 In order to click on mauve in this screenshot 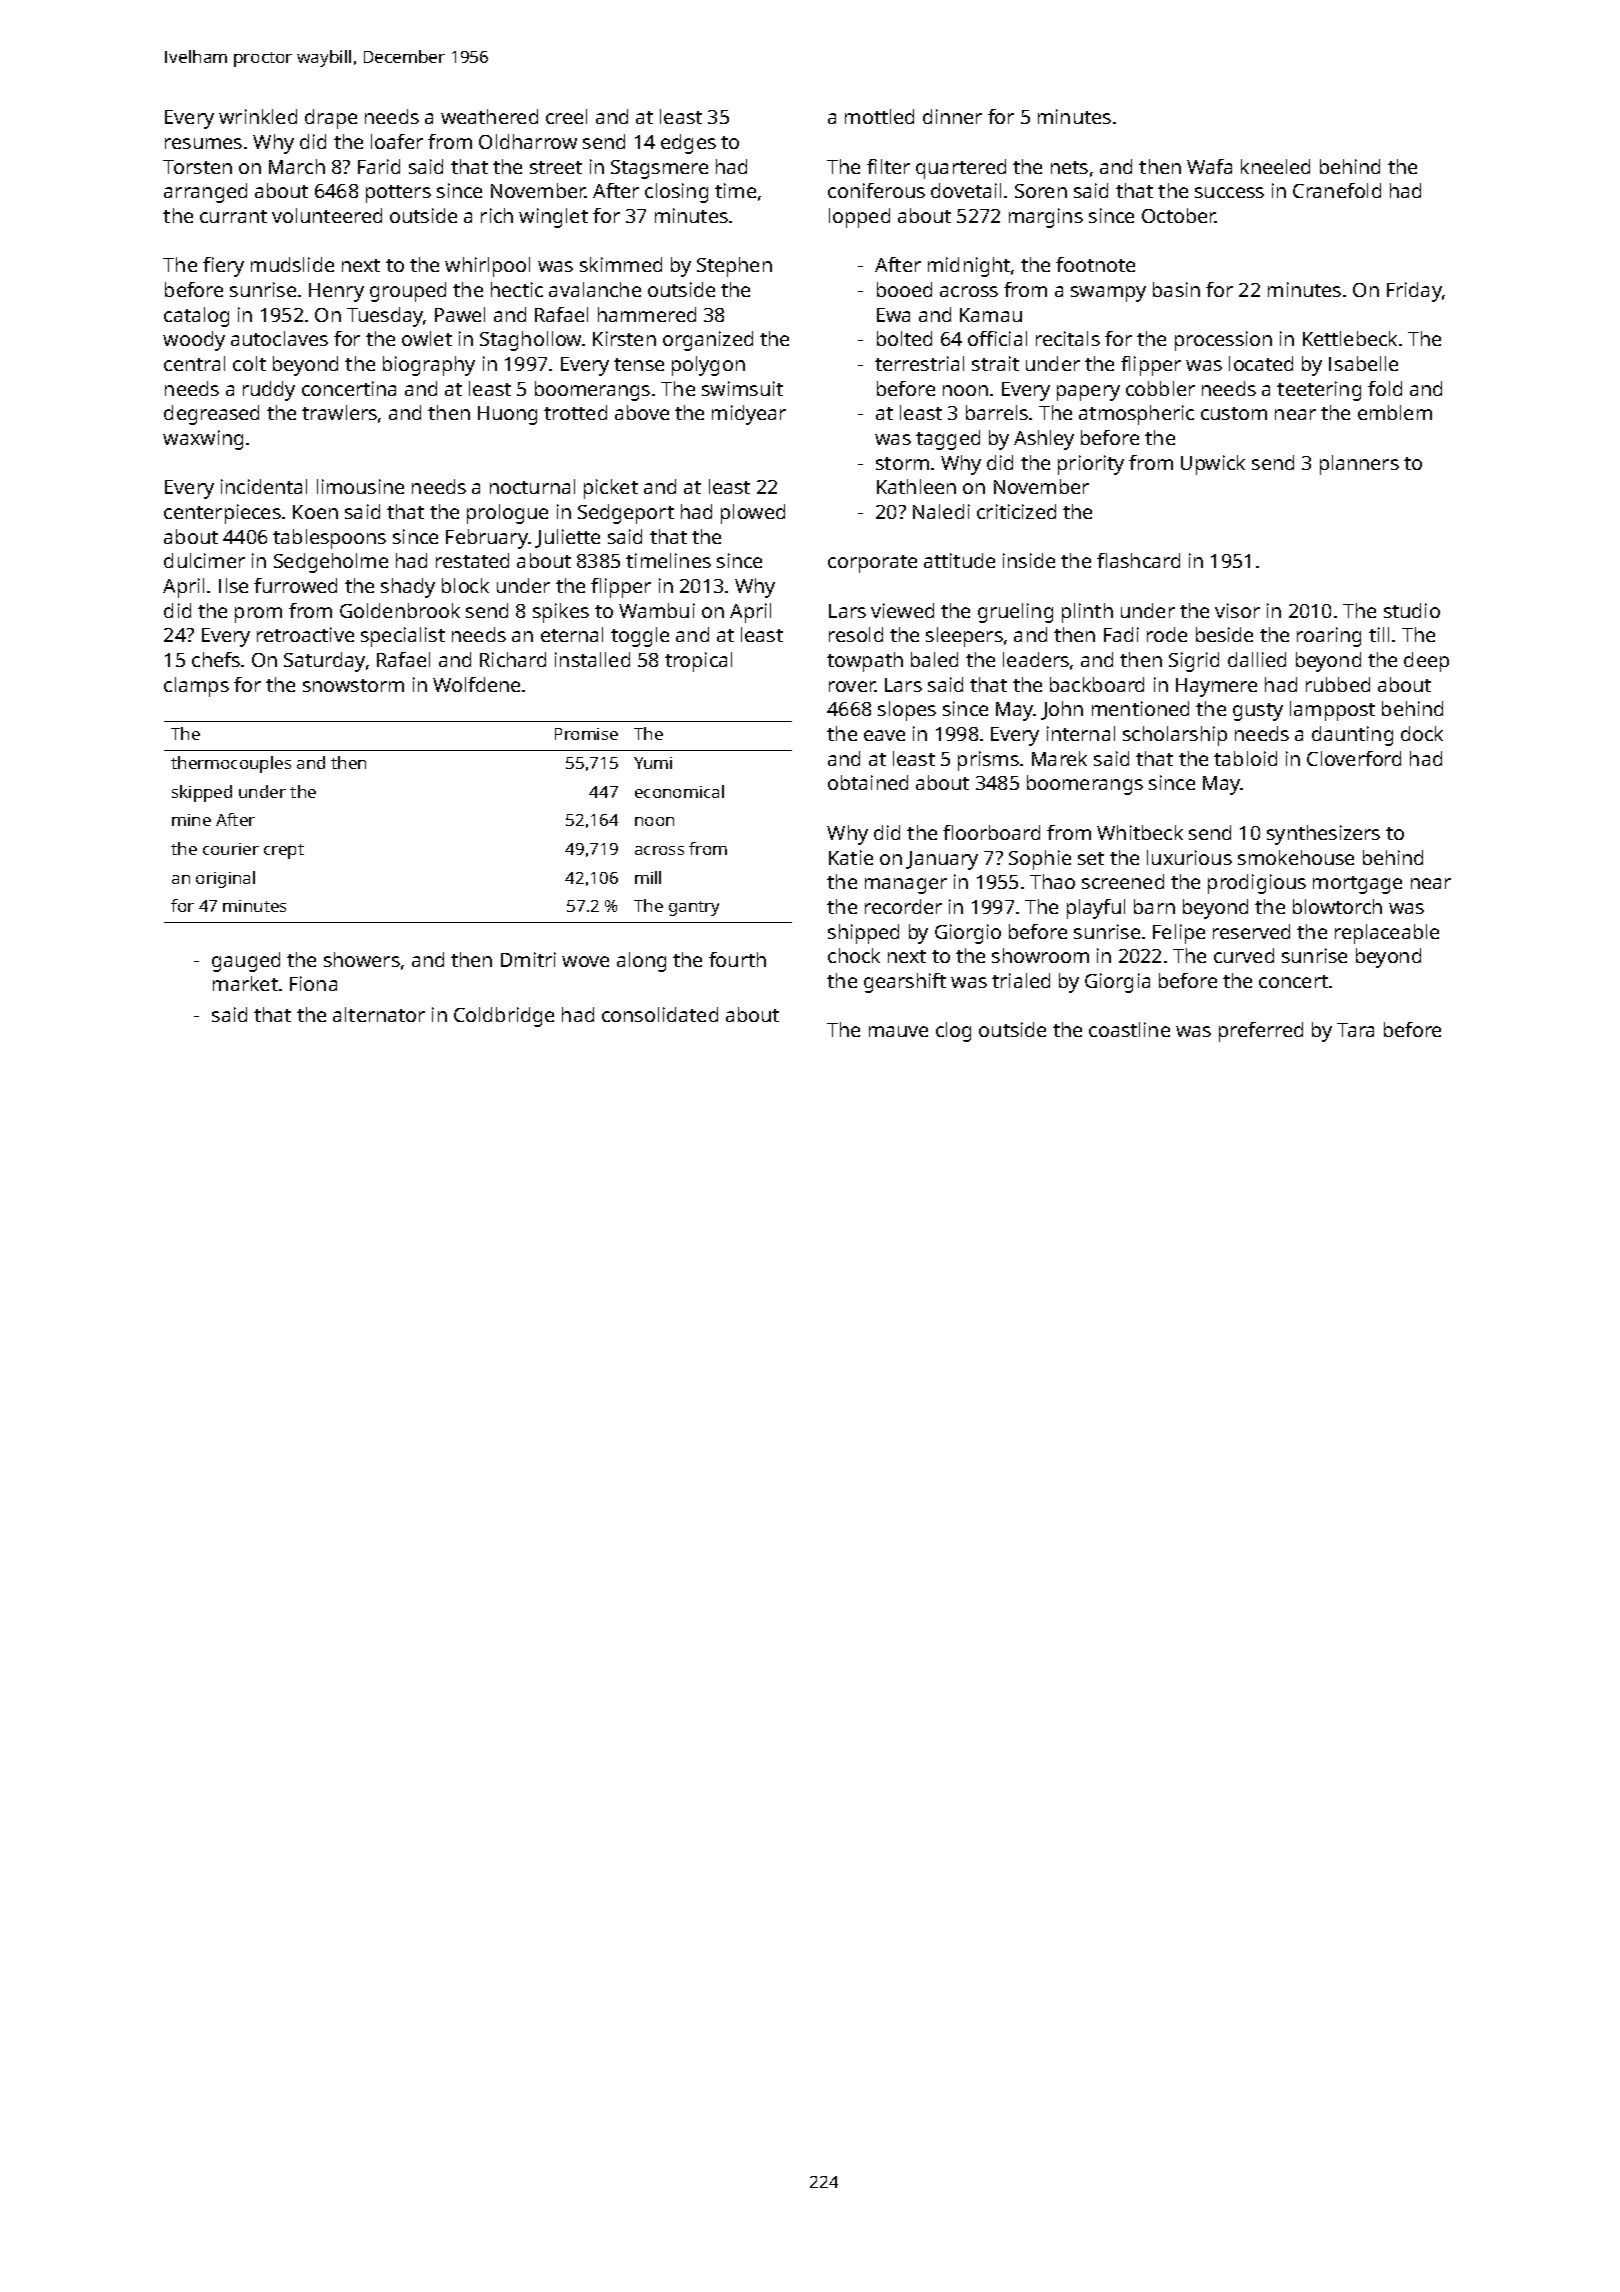, I will do `click(898, 1031)`.
